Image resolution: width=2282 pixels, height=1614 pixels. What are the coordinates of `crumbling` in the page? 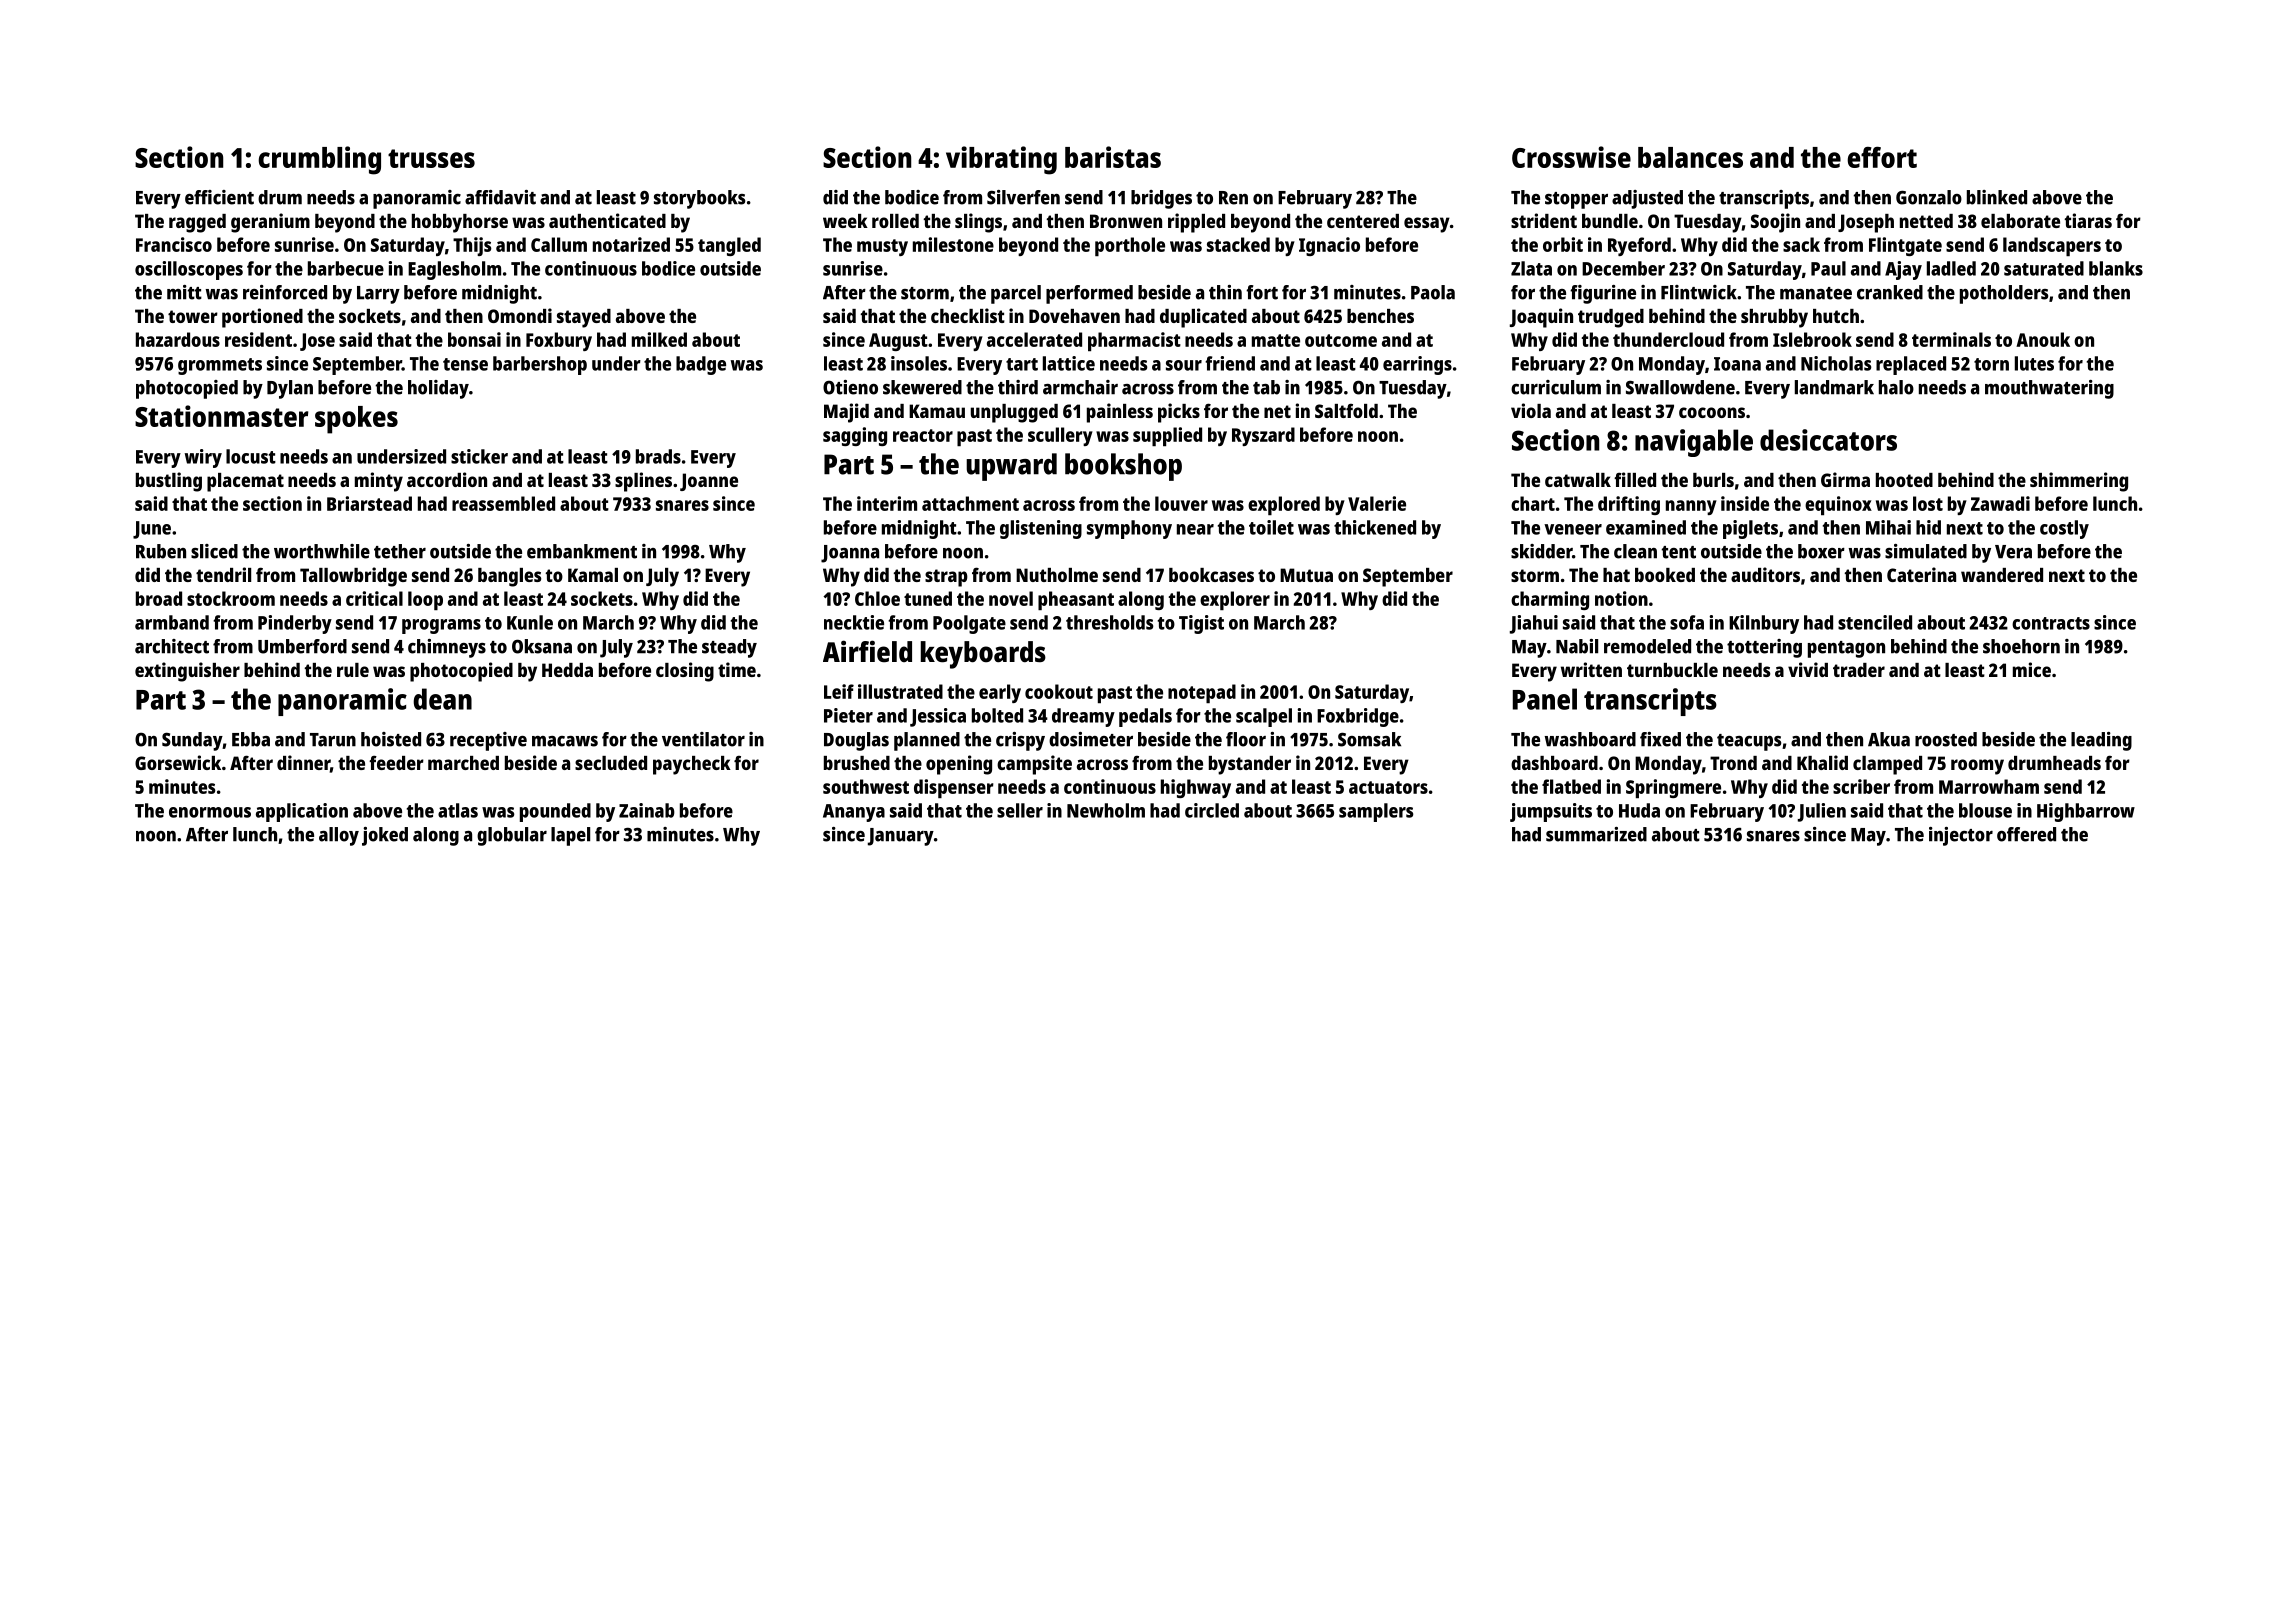 It's located at (319, 160).
